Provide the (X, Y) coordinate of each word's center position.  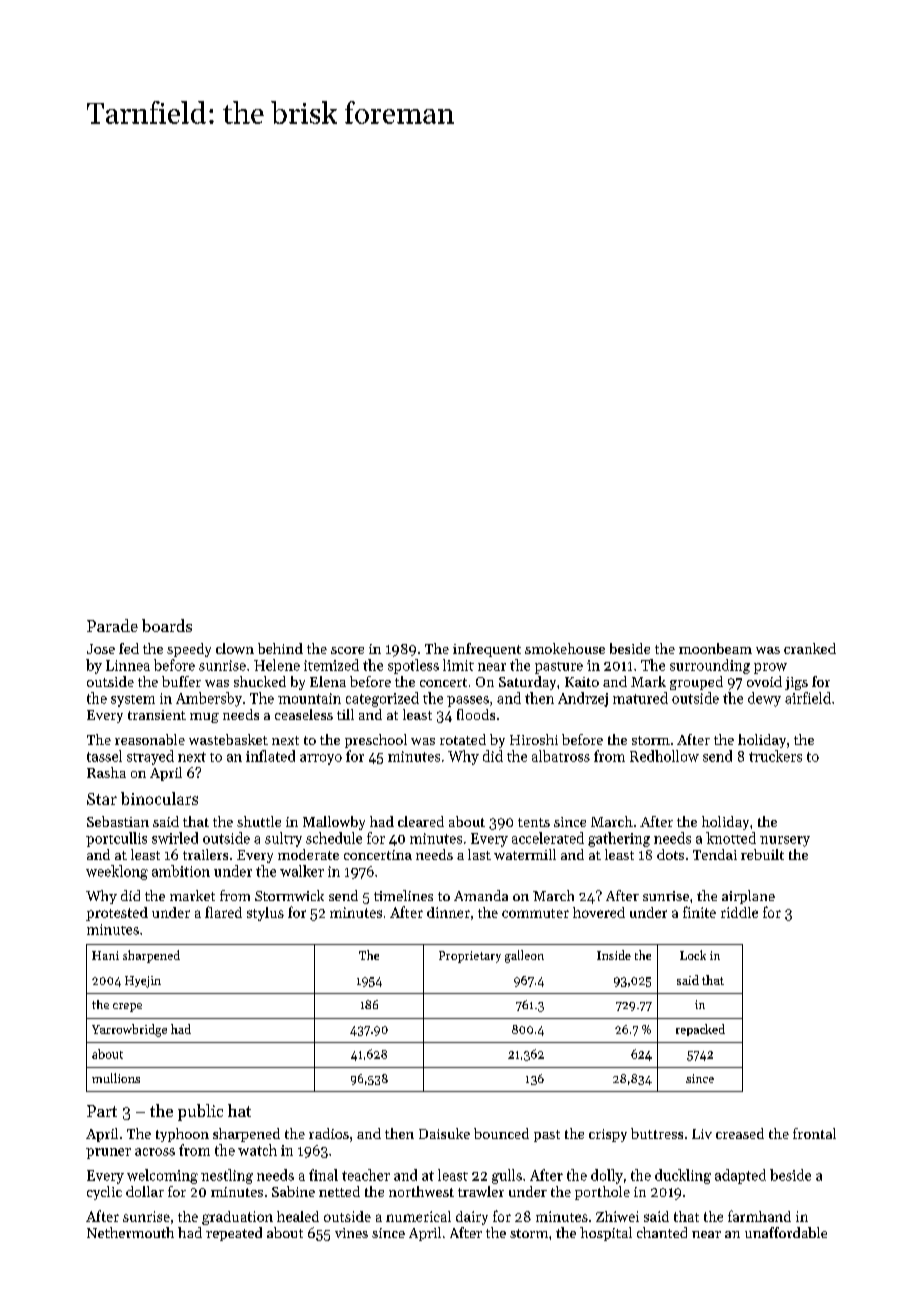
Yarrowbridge (129, 1030)
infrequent (487, 650)
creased (740, 1133)
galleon (524, 956)
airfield (808, 698)
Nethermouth (130, 1232)
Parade (112, 625)
